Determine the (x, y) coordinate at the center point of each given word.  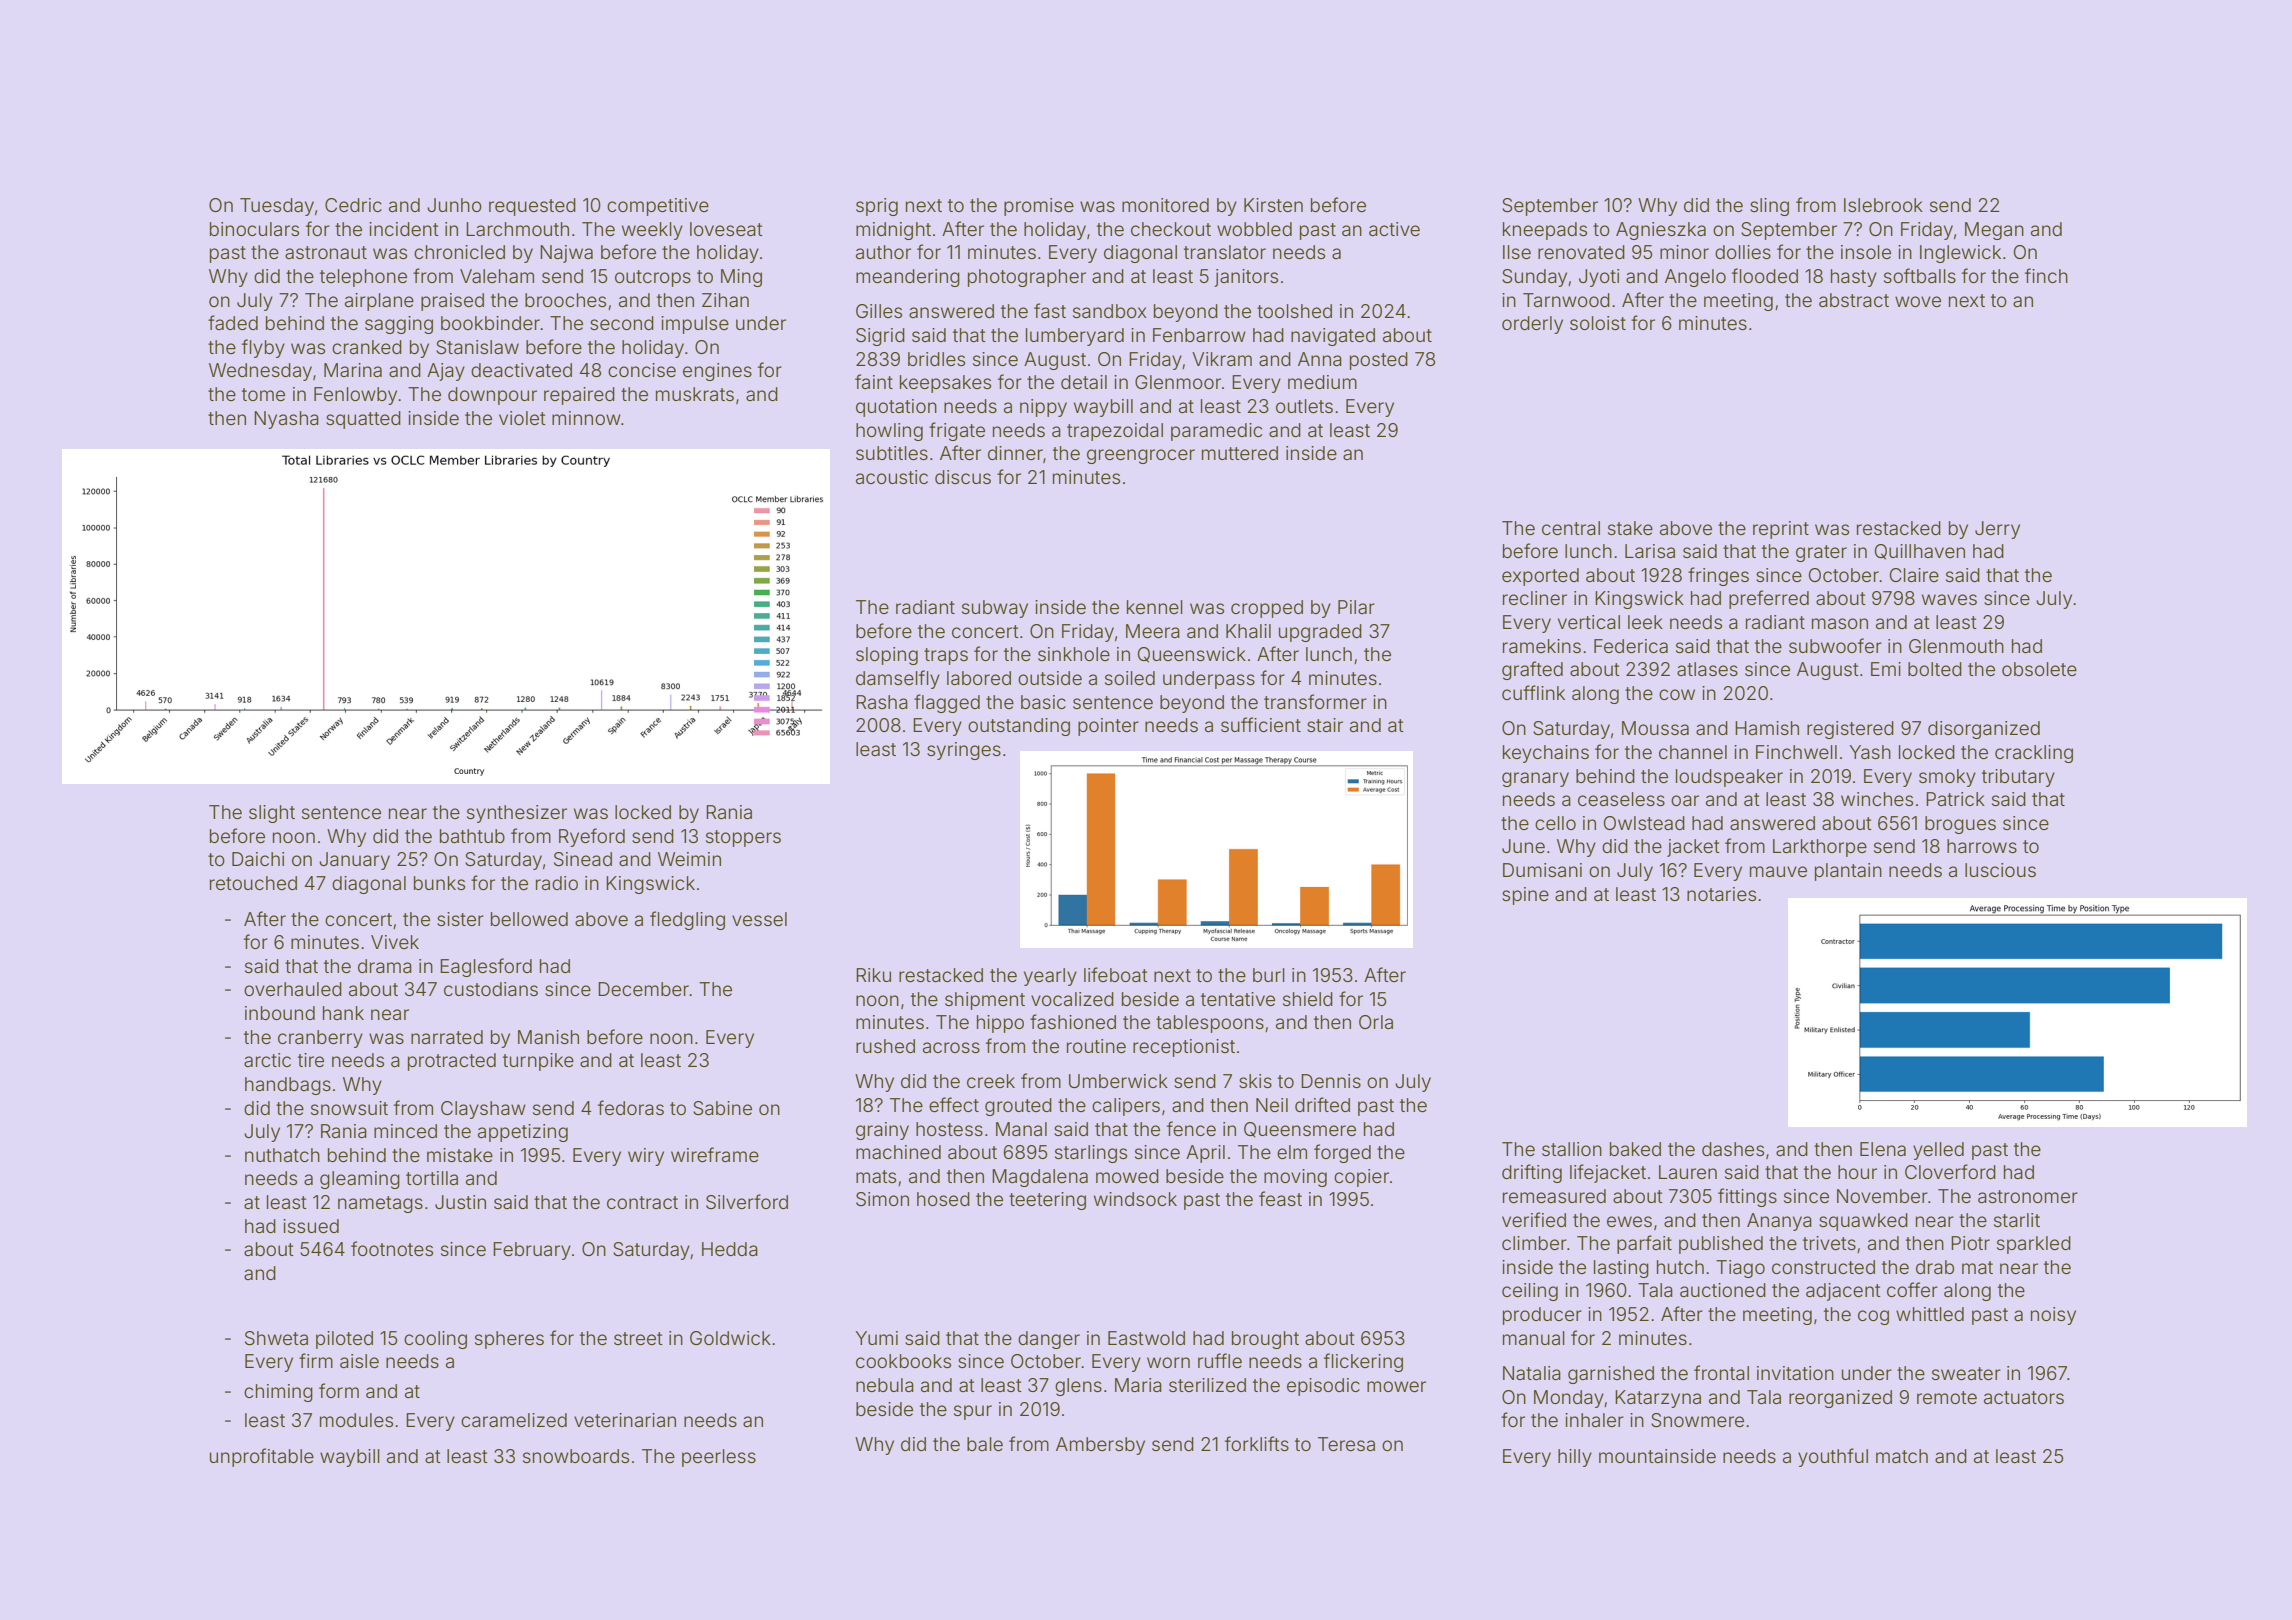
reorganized (1840, 1399)
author (883, 252)
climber (1534, 1243)
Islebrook (1883, 205)
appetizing (523, 1133)
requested (532, 207)
